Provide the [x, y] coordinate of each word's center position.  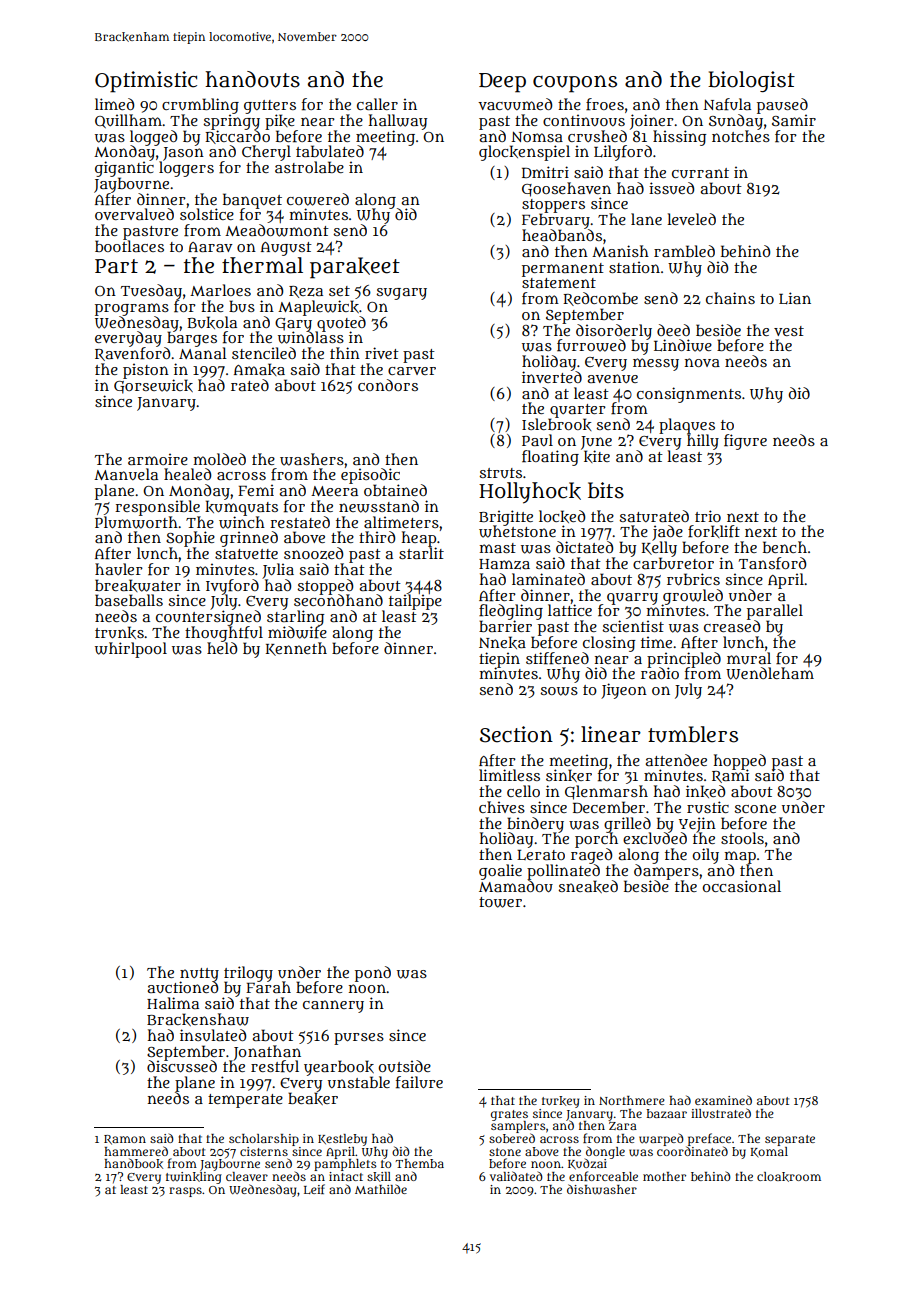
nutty [199, 975]
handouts [252, 79]
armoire [158, 459]
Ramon [125, 1140]
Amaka [259, 369]
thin [345, 353]
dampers [666, 872]
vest [789, 331]
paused [782, 106]
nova [702, 362]
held [222, 648]
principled [684, 659]
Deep [502, 83]
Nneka [502, 642]
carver [412, 371]
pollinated [563, 872]
